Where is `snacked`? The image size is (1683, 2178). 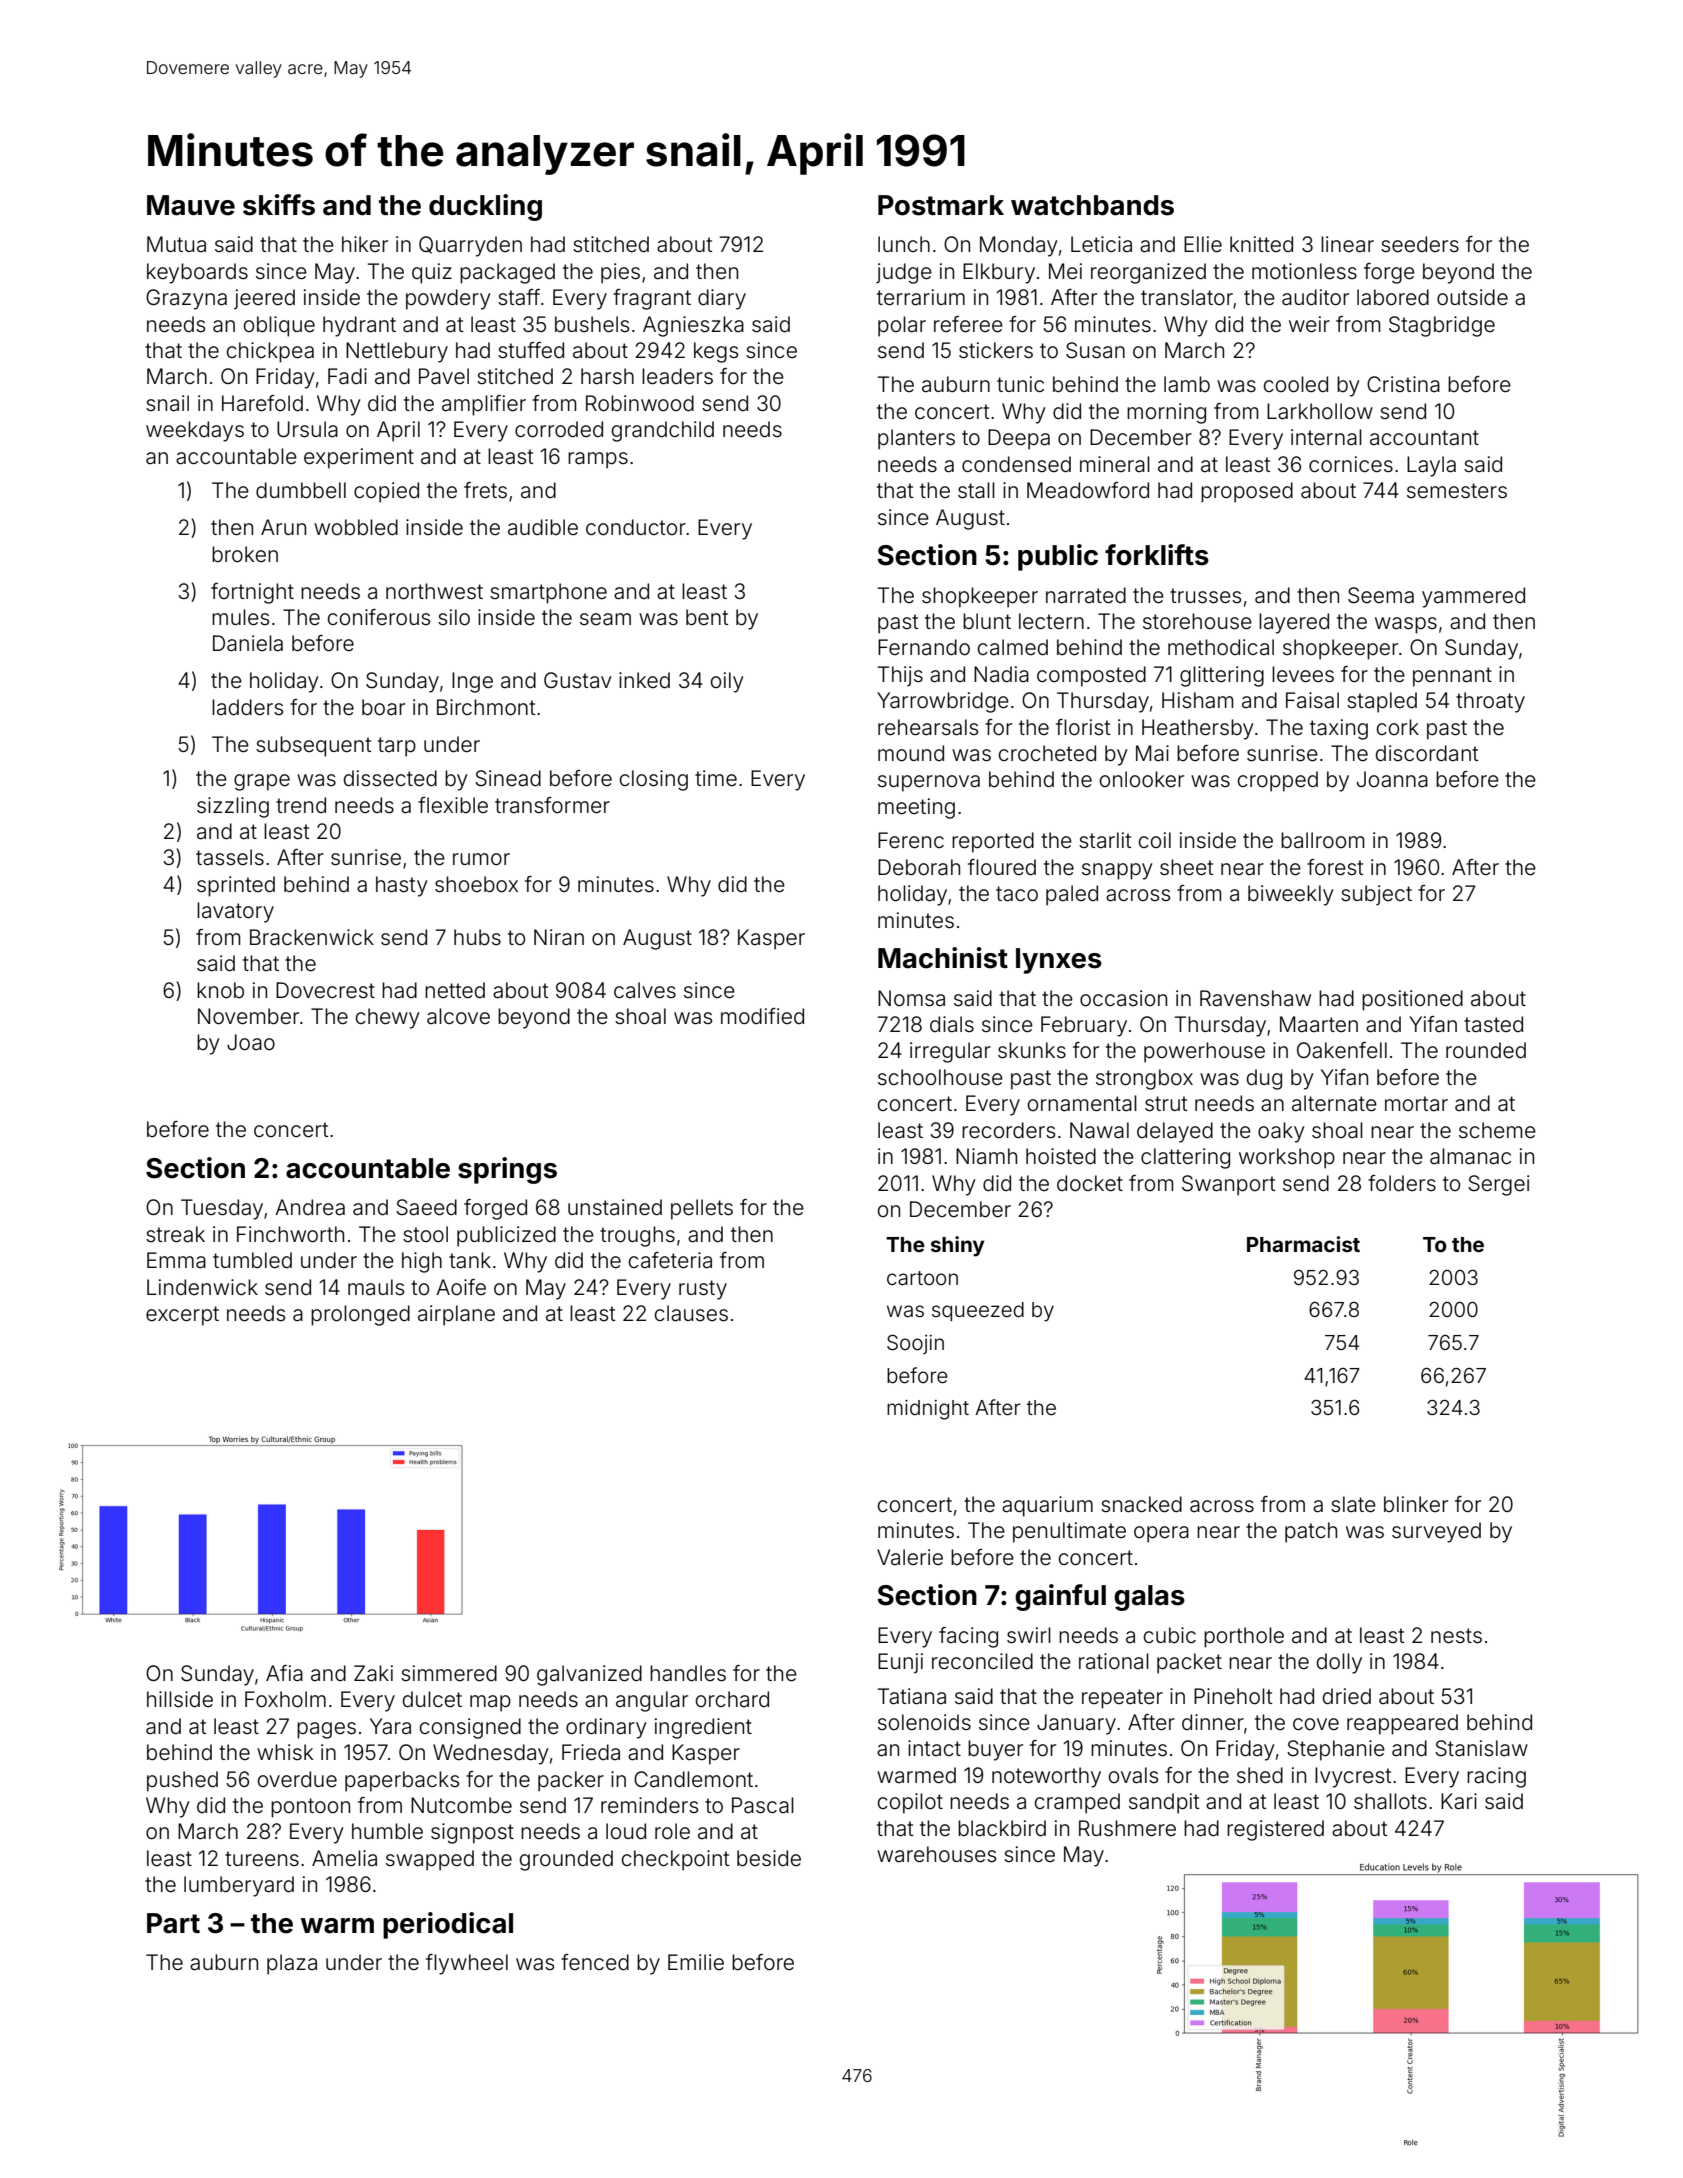
snacked is located at coordinates (1141, 1504).
